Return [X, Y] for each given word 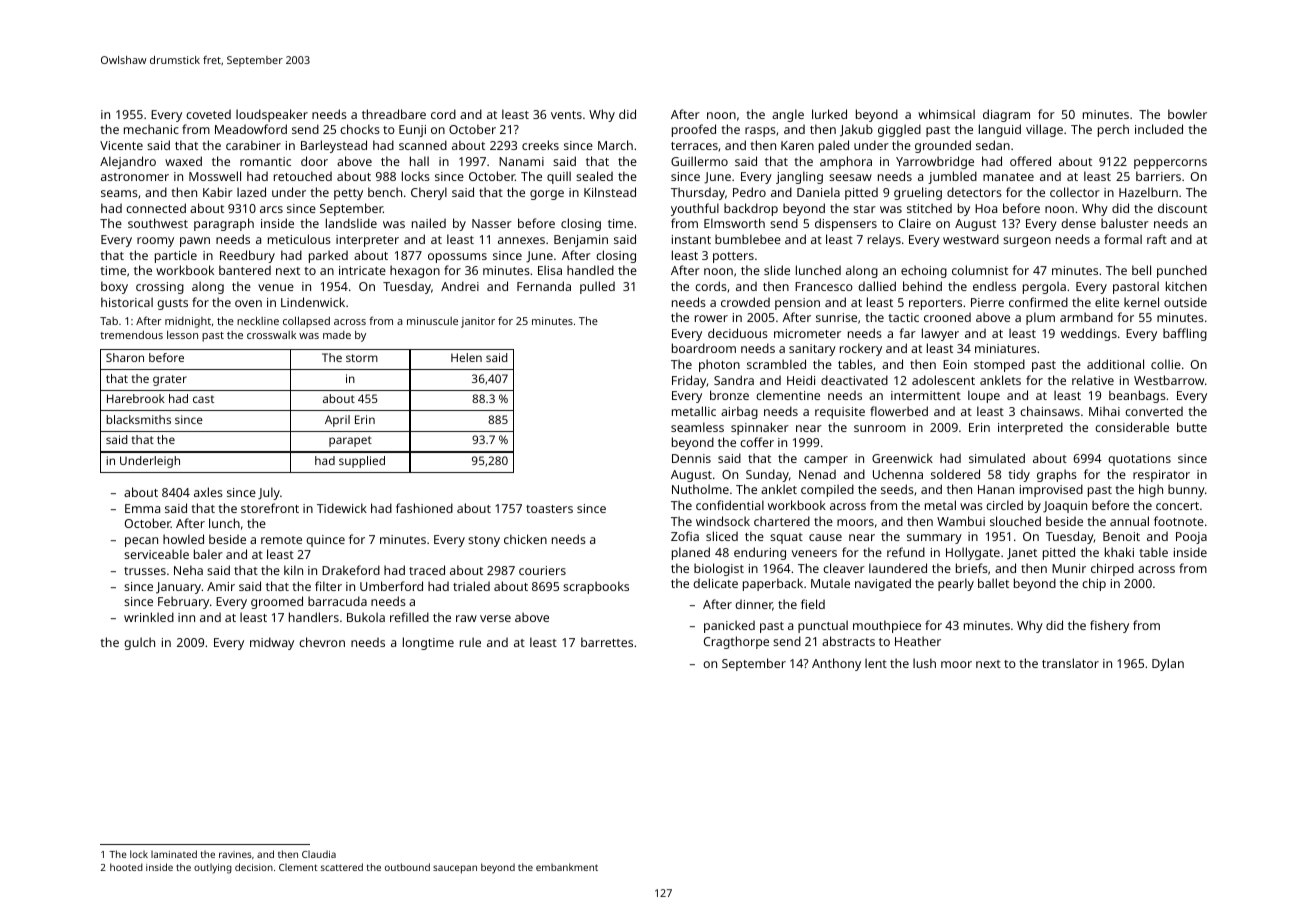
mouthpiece [887, 626]
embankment [567, 867]
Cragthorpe [736, 642]
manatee [1008, 177]
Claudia [319, 854]
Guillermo [699, 161]
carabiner [253, 145]
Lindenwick [313, 302]
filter [328, 586]
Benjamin [581, 241]
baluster [1125, 223]
